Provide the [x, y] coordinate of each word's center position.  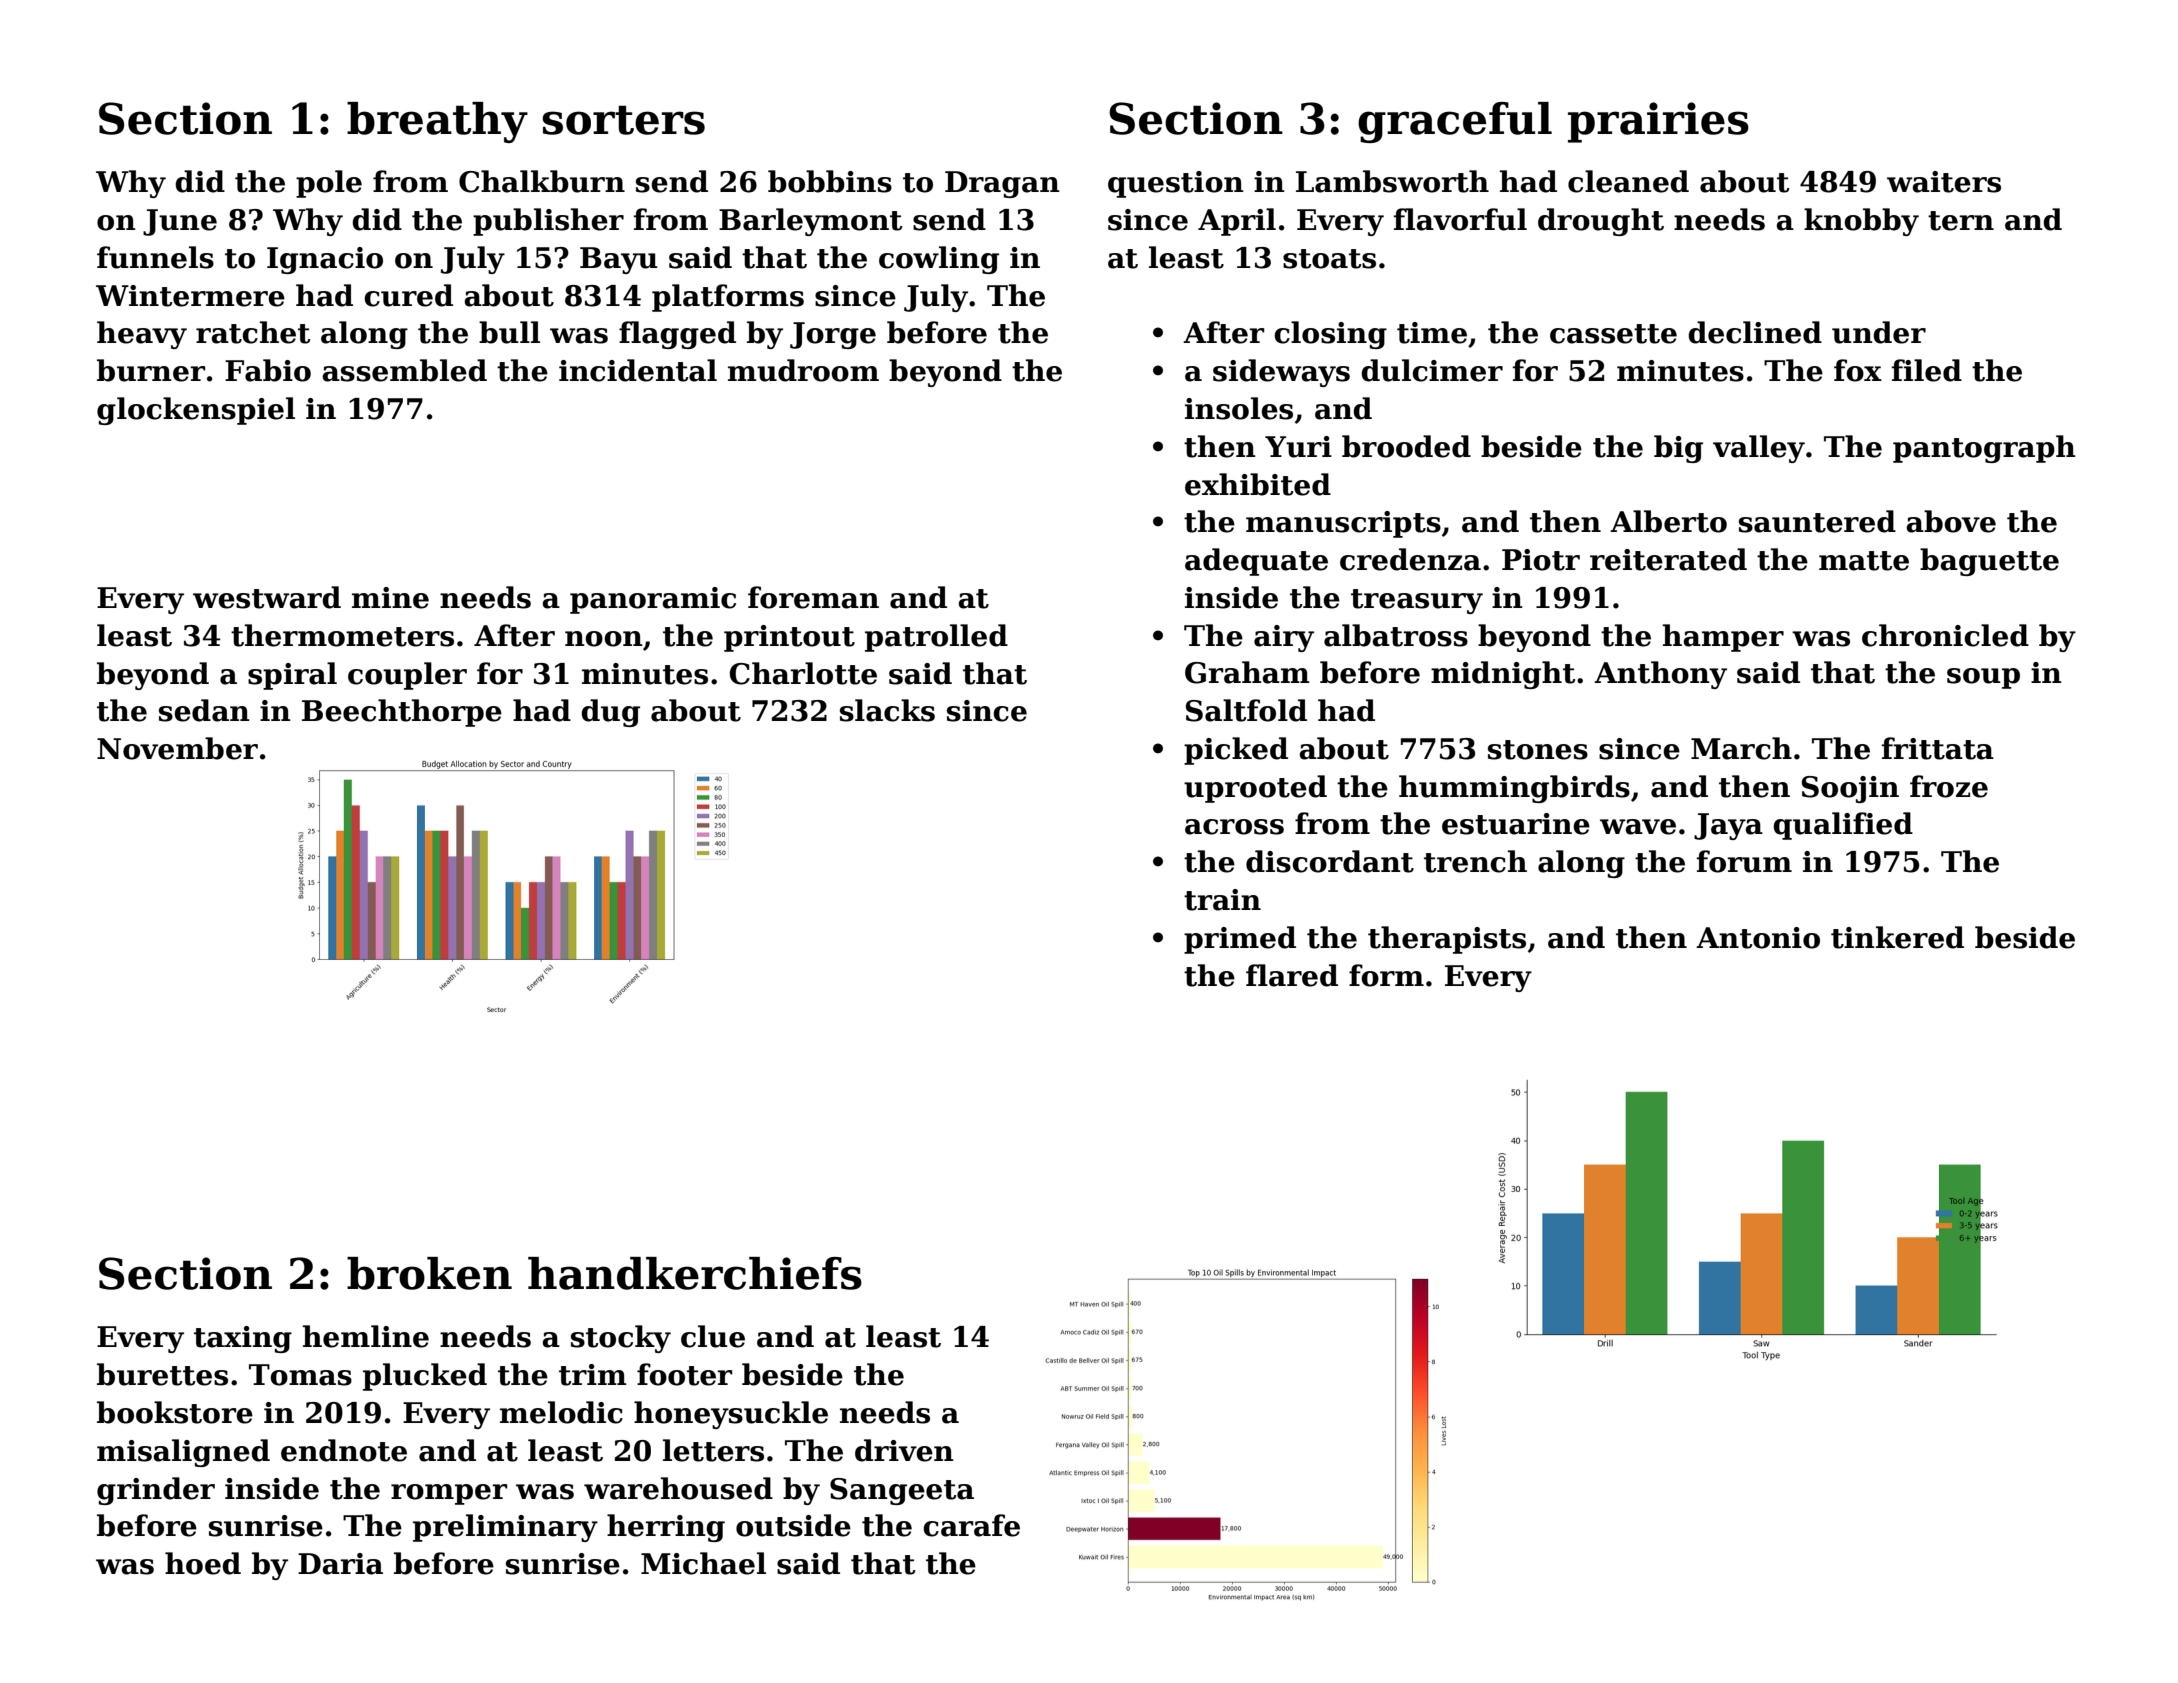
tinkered [1897, 937]
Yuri [1298, 447]
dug [610, 713]
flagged [677, 335]
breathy [437, 122]
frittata [1938, 748]
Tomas [300, 1375]
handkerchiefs [695, 1273]
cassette [1613, 334]
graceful [1455, 122]
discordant [1330, 861]
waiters [1944, 182]
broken [429, 1273]
